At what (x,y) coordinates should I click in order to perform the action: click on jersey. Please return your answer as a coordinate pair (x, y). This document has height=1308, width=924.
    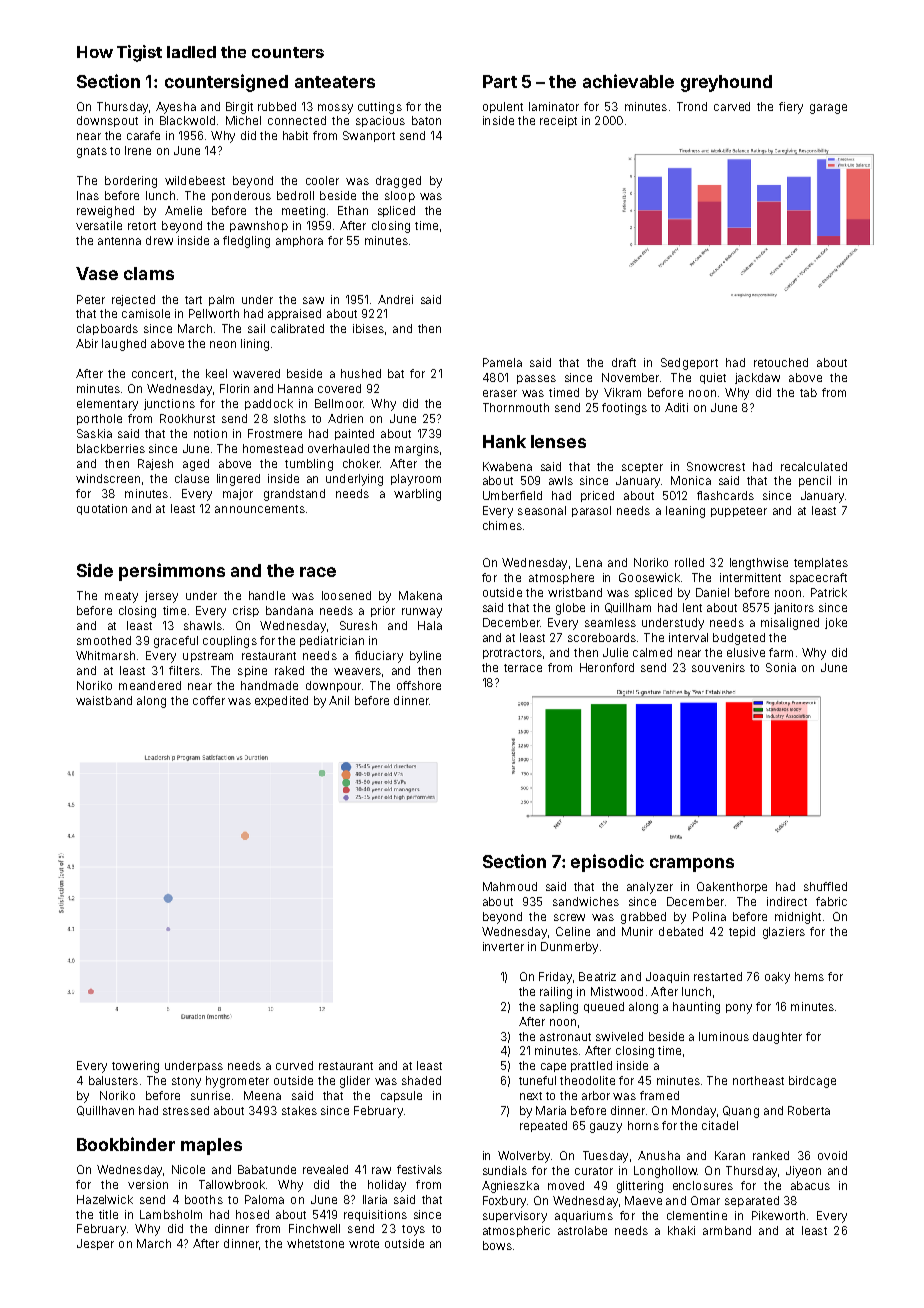
    Looking at the image, I should click on (161, 597).
